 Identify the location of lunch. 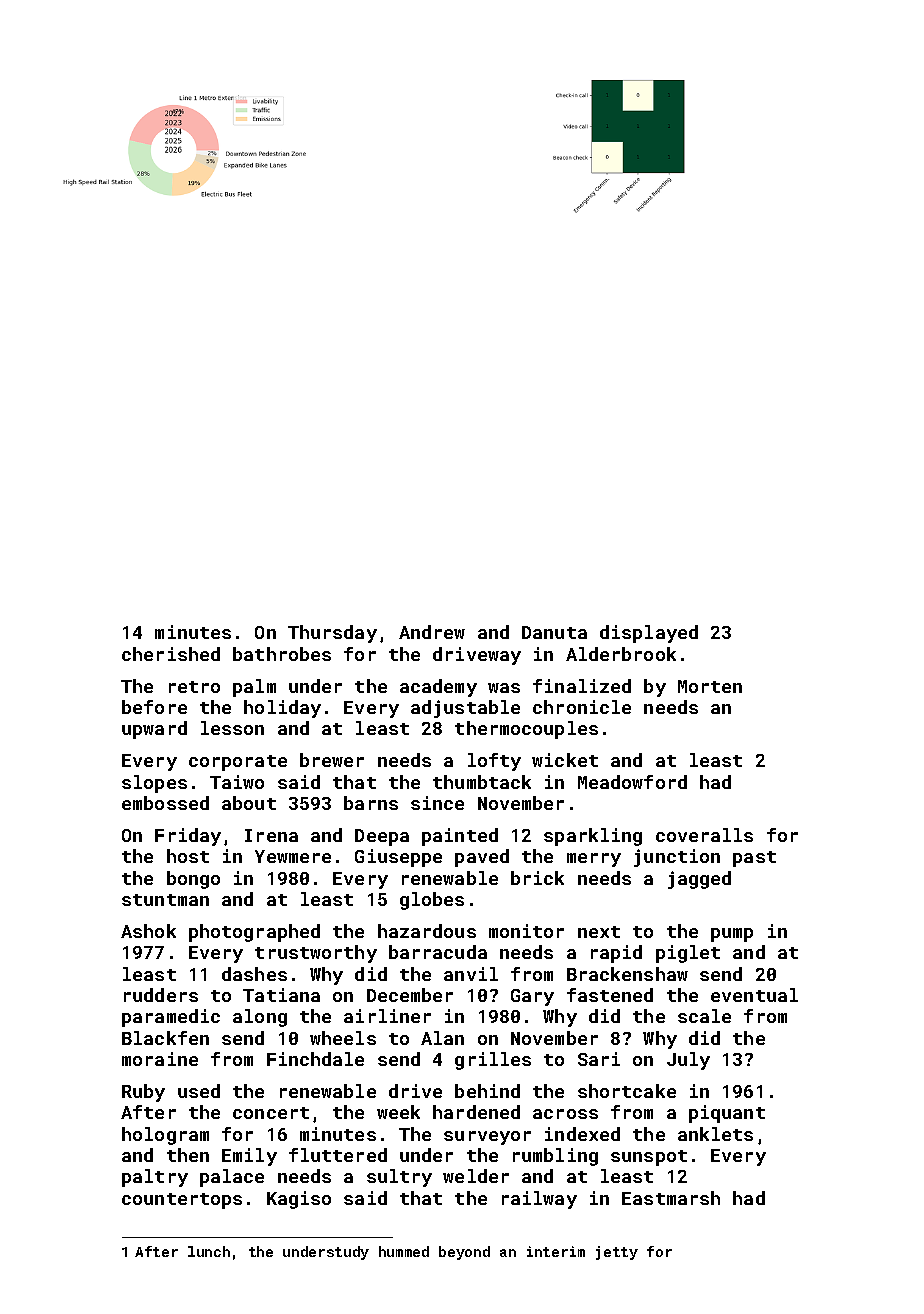
(209, 1251).
